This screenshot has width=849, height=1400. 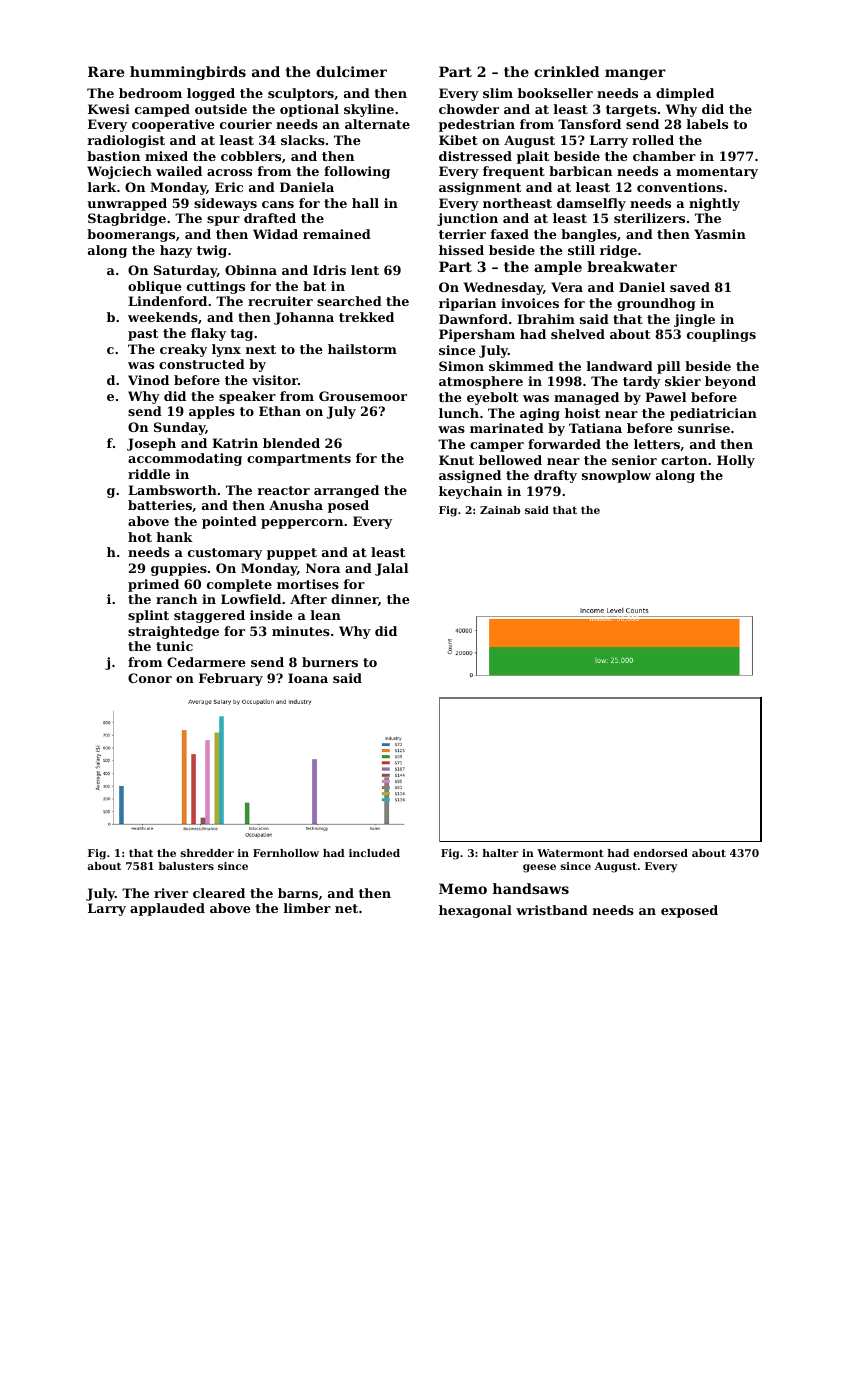 I want to click on jingle, so click(x=694, y=320).
